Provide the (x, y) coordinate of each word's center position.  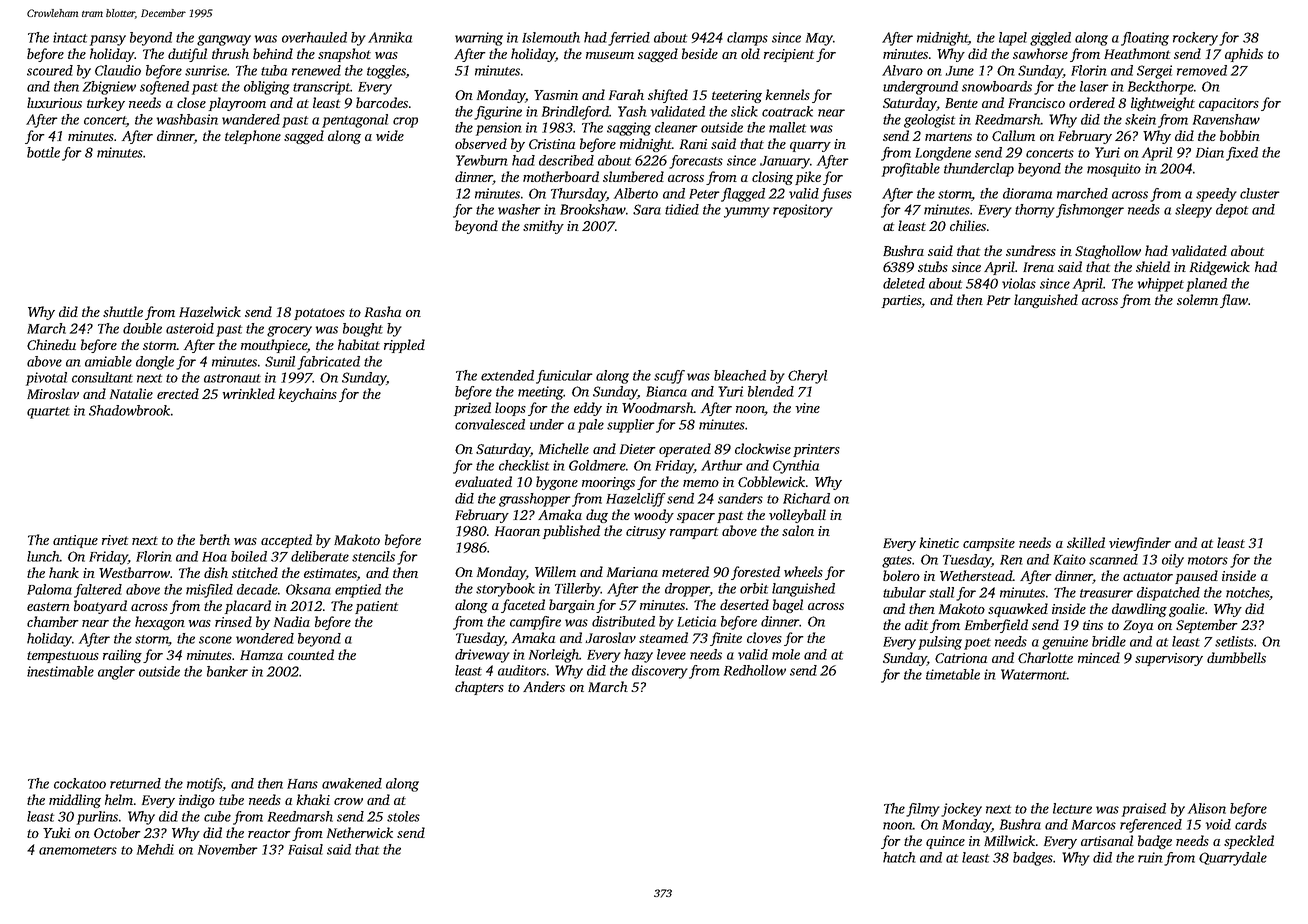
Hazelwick (210, 311)
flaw (1234, 301)
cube (217, 816)
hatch (899, 857)
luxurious (54, 102)
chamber (53, 621)
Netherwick (360, 832)
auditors (522, 670)
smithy (543, 227)
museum (610, 55)
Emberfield (996, 626)
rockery (1195, 39)
